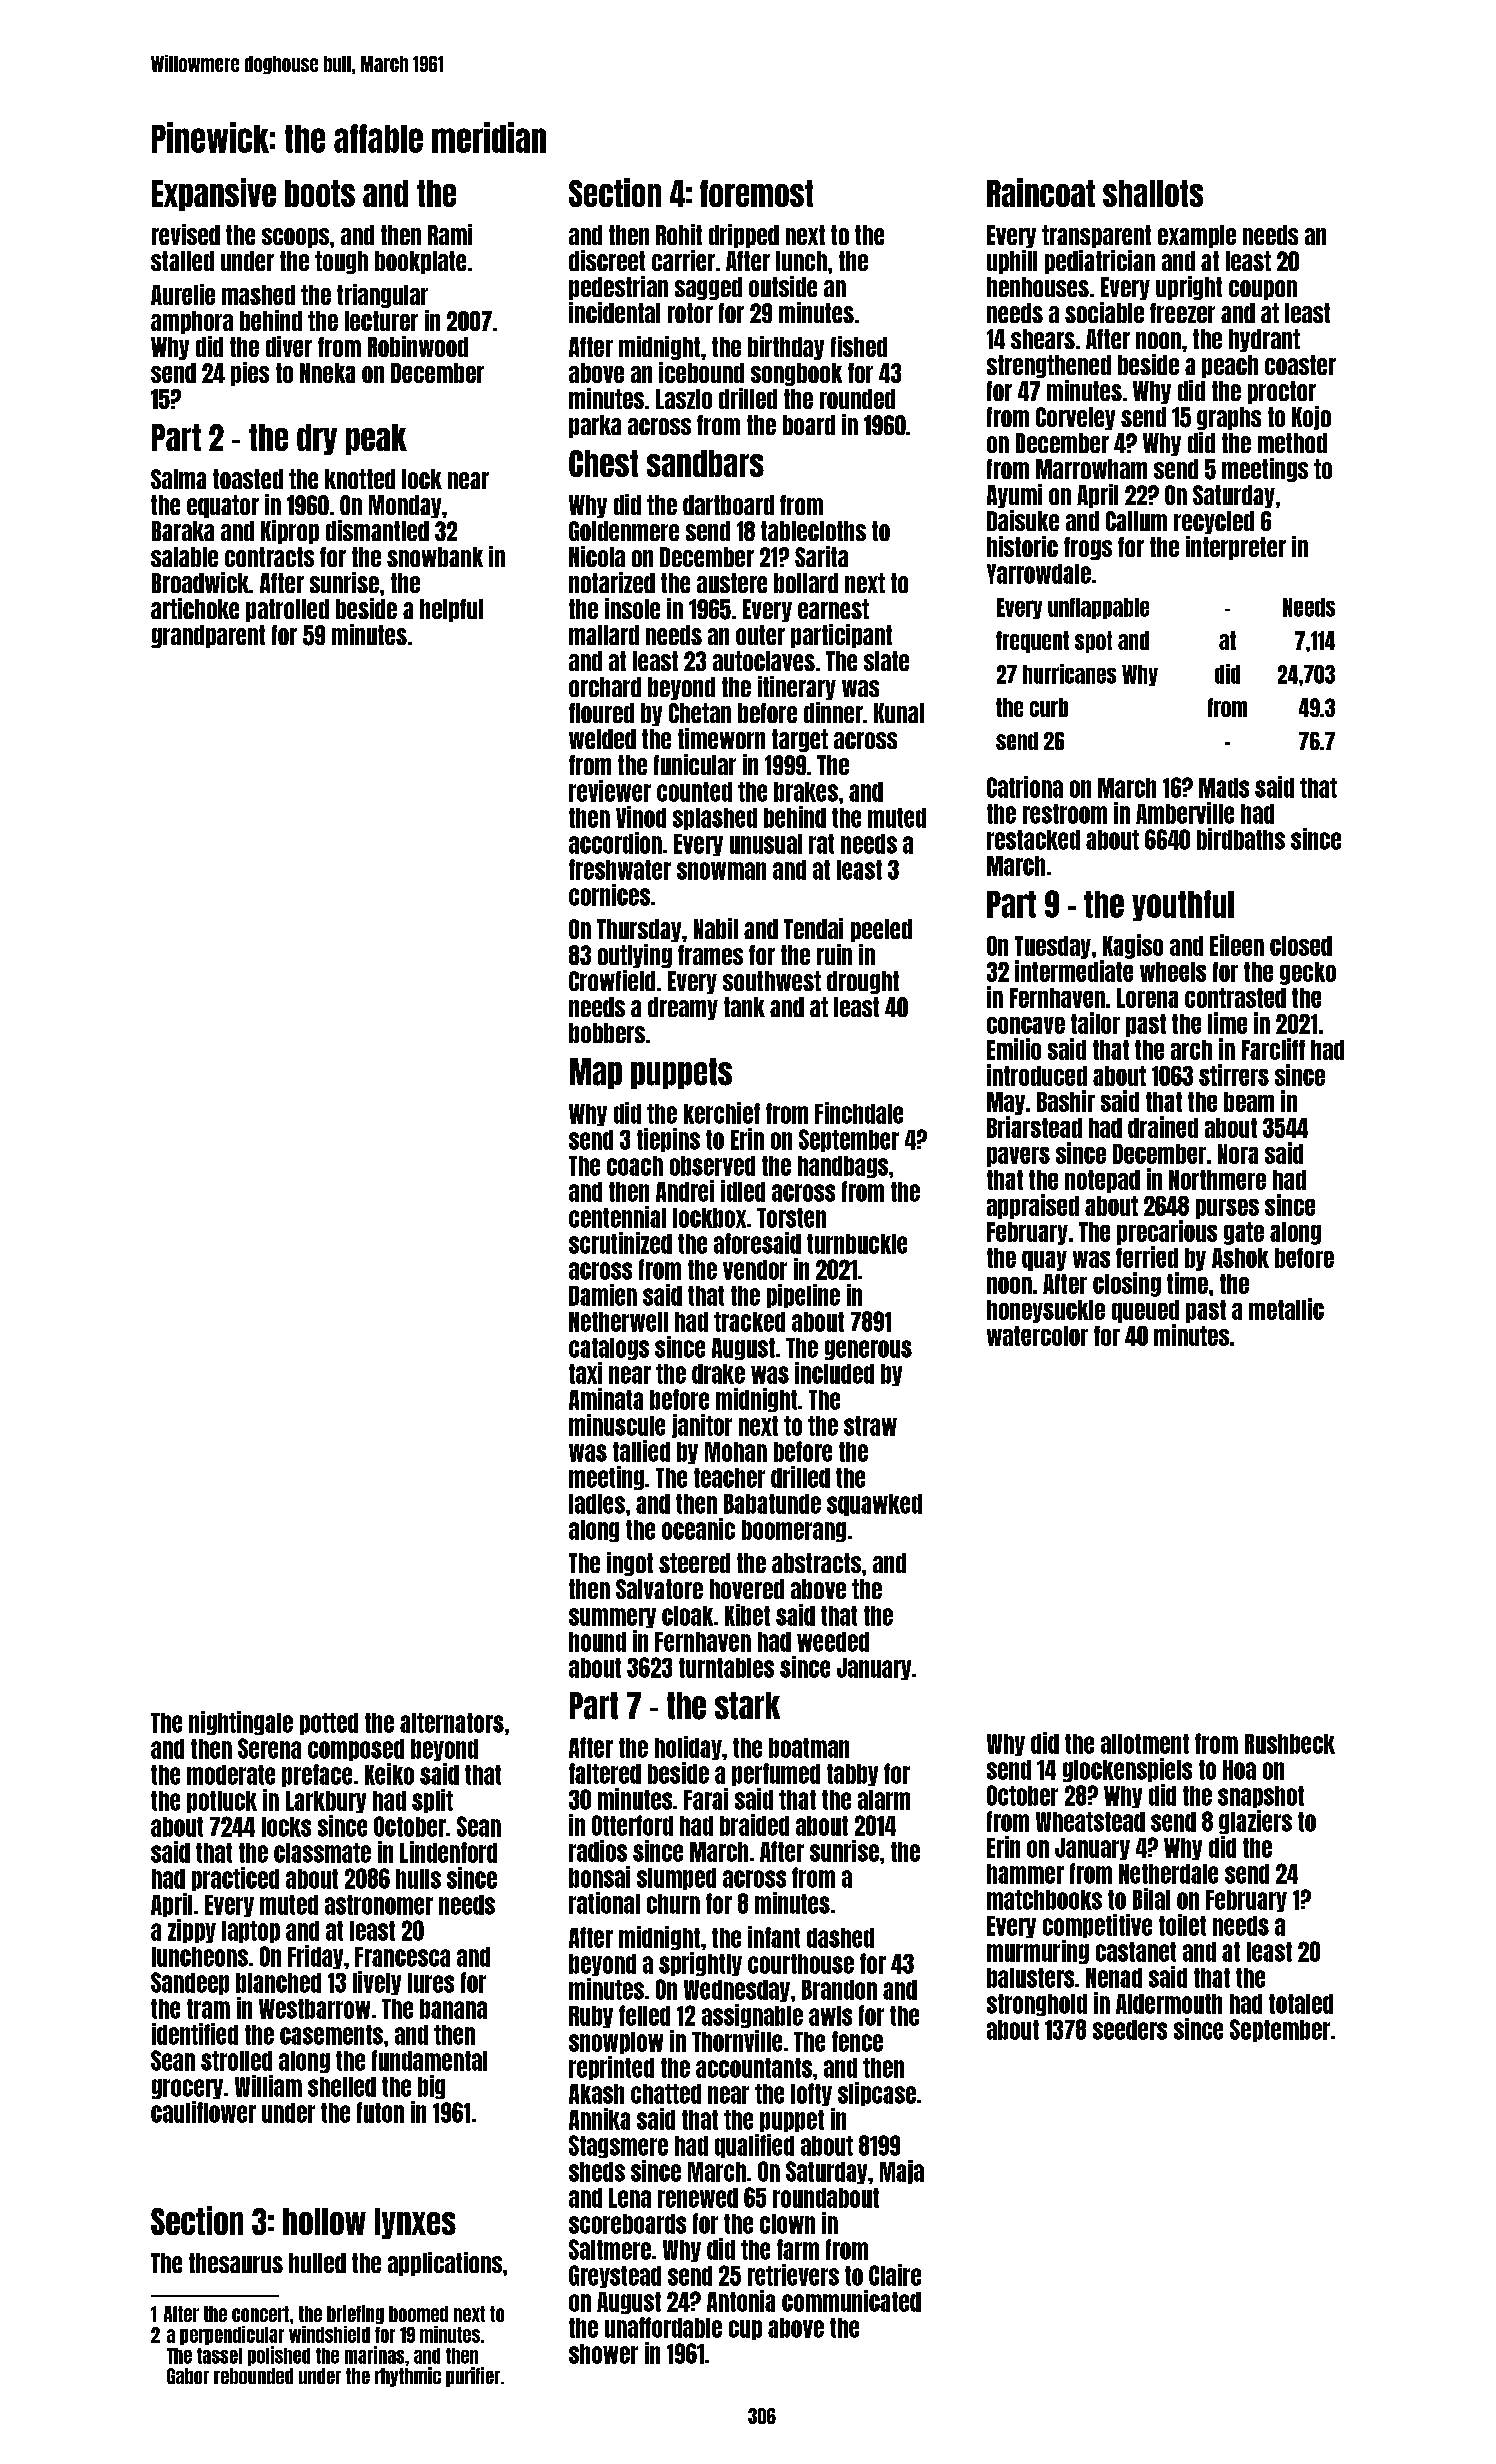 Image resolution: width=1496 pixels, height=2464 pixels. What do you see at coordinates (1153, 193) in the screenshot?
I see `shallots` at bounding box center [1153, 193].
